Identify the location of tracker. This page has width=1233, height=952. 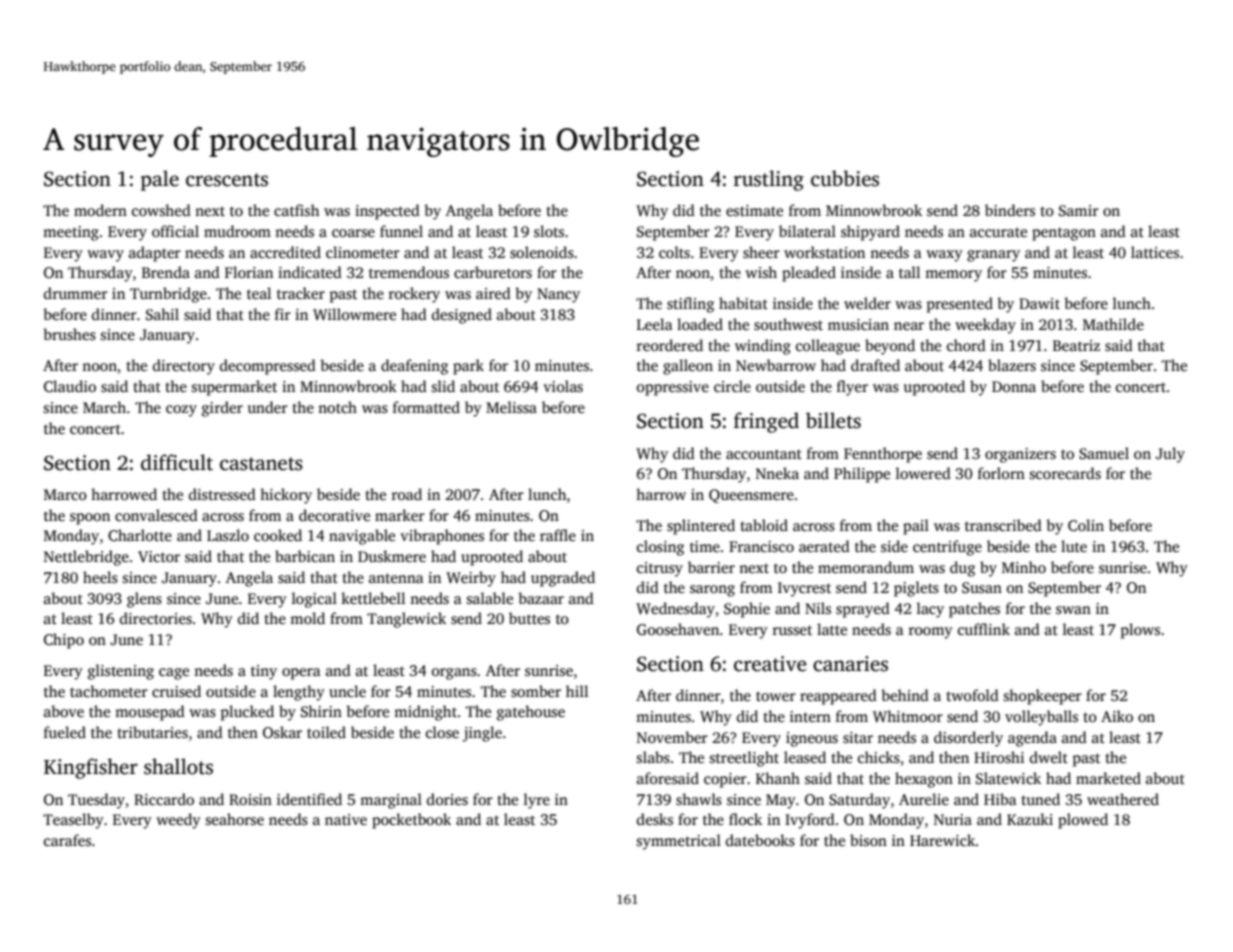
(301, 293).
